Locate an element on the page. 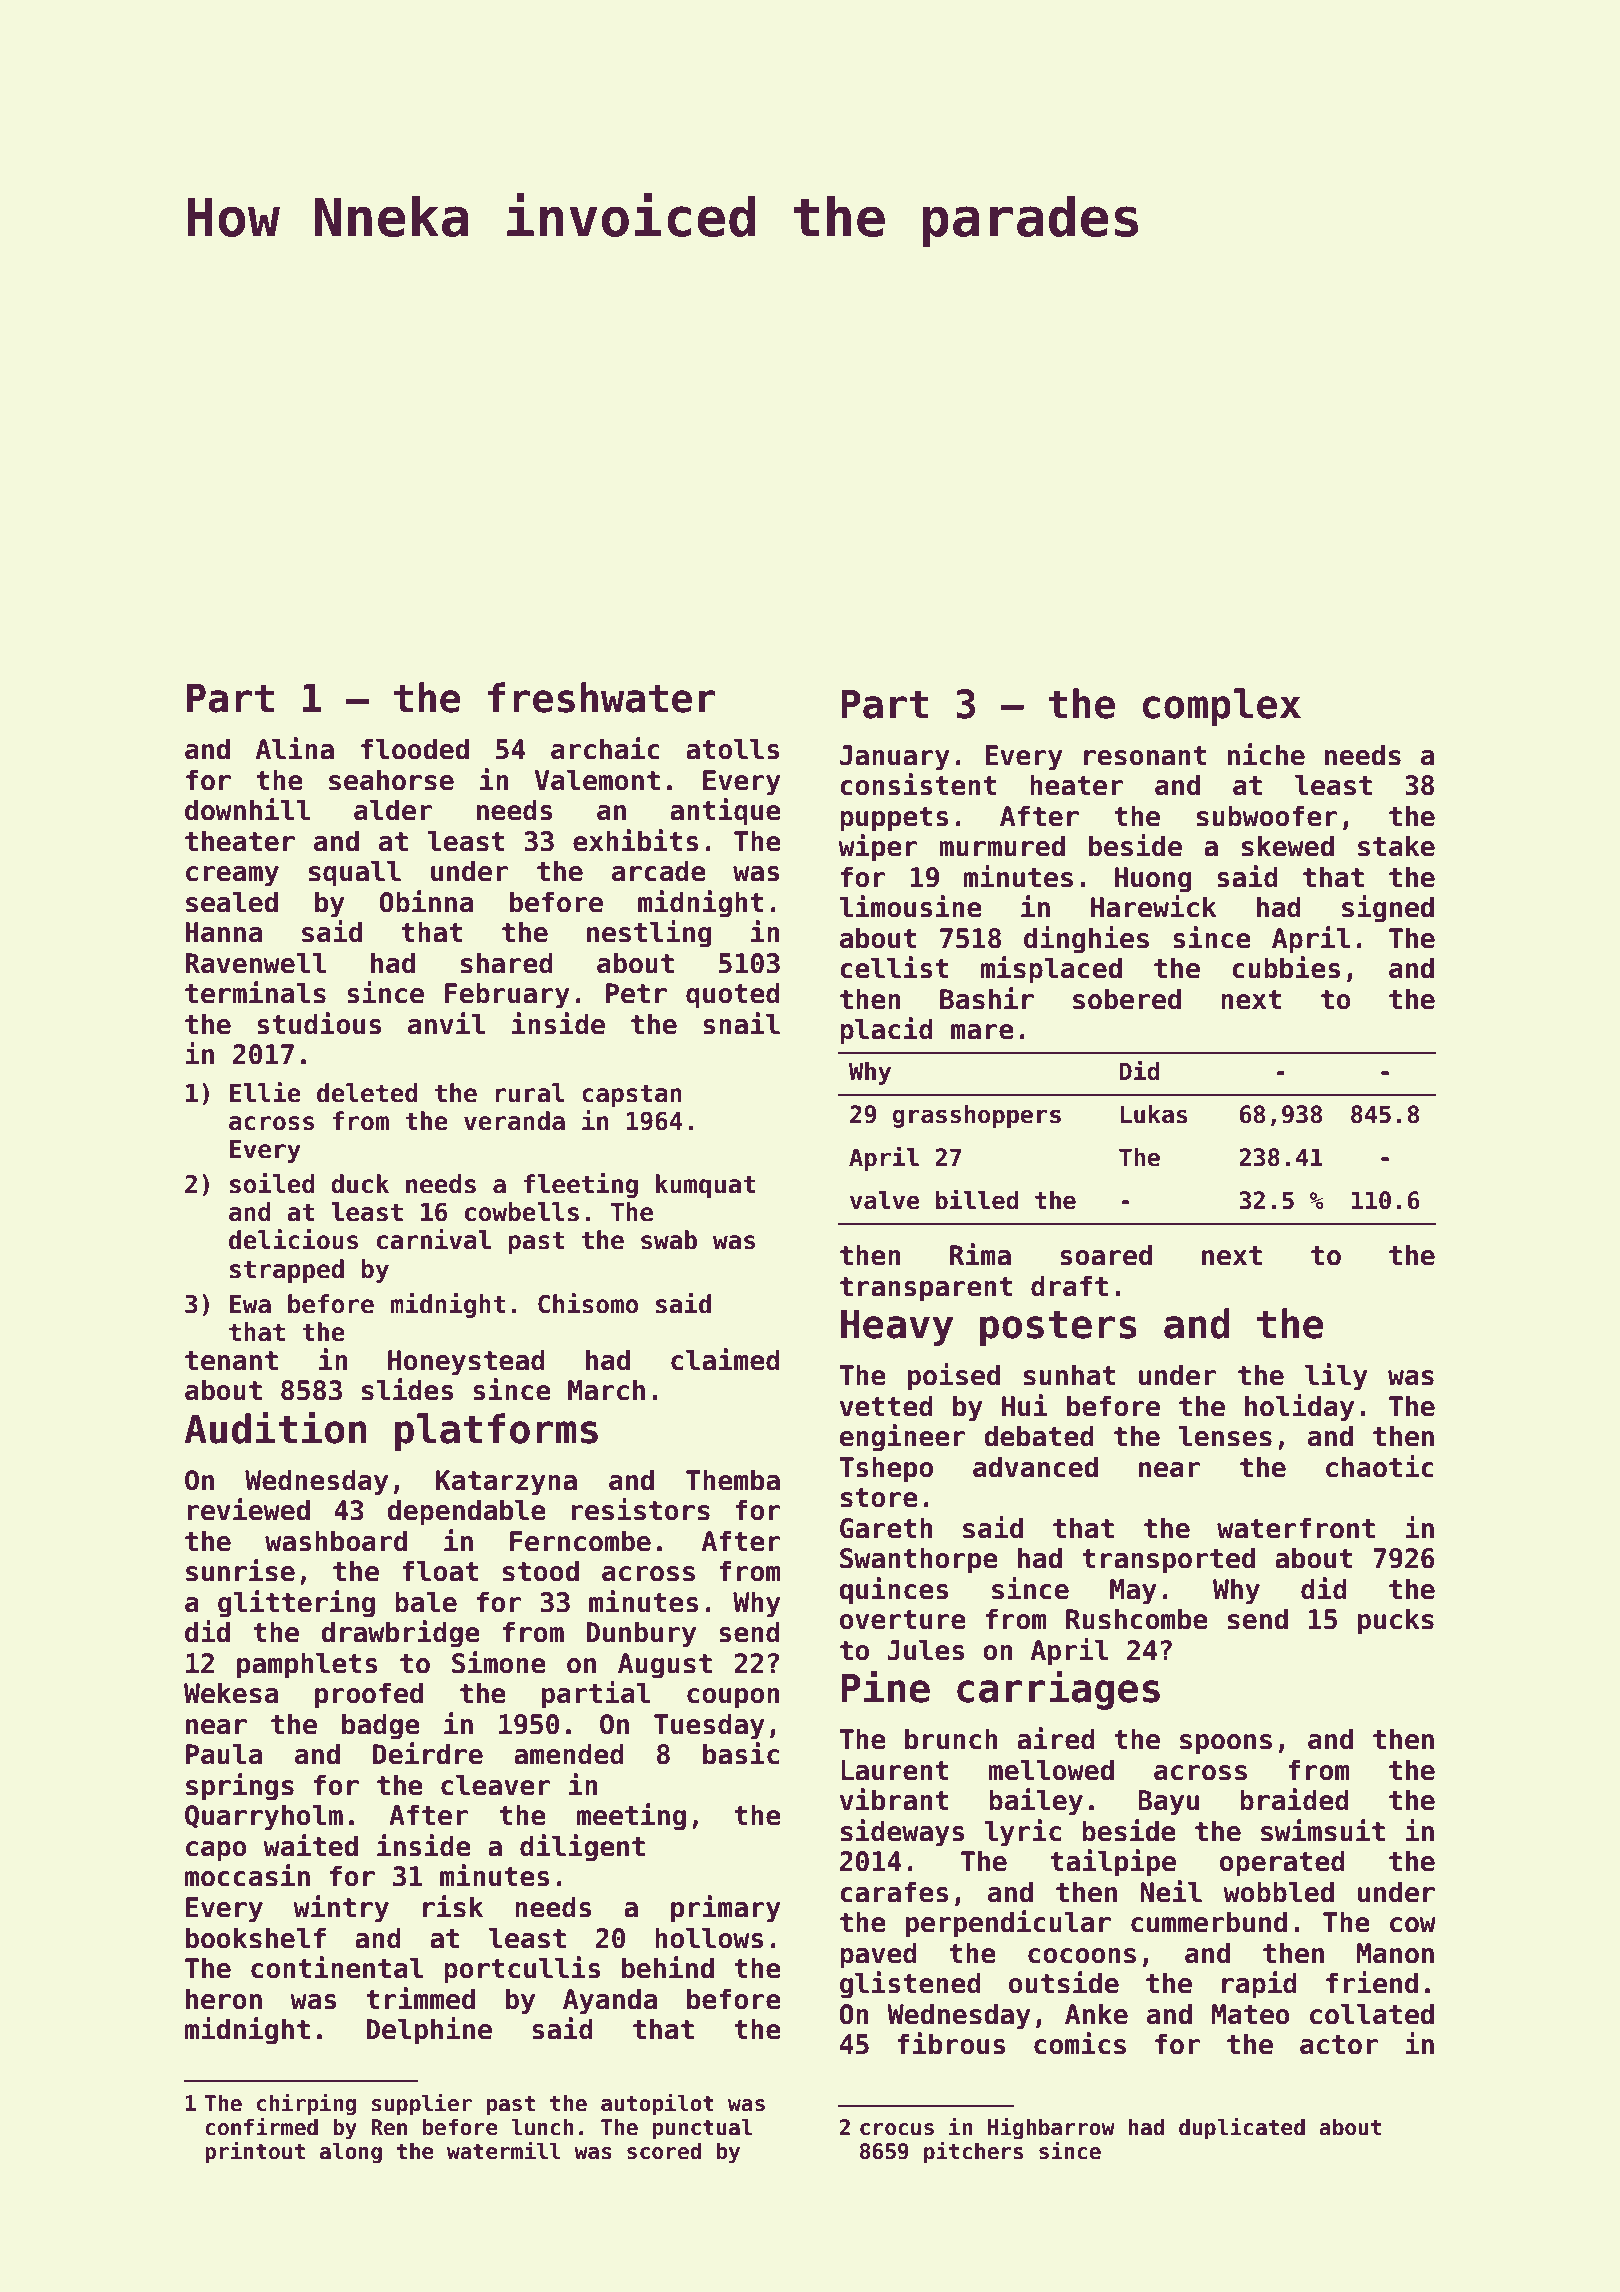 This image has height=2292, width=1620. waterfront is located at coordinates (1296, 1528).
